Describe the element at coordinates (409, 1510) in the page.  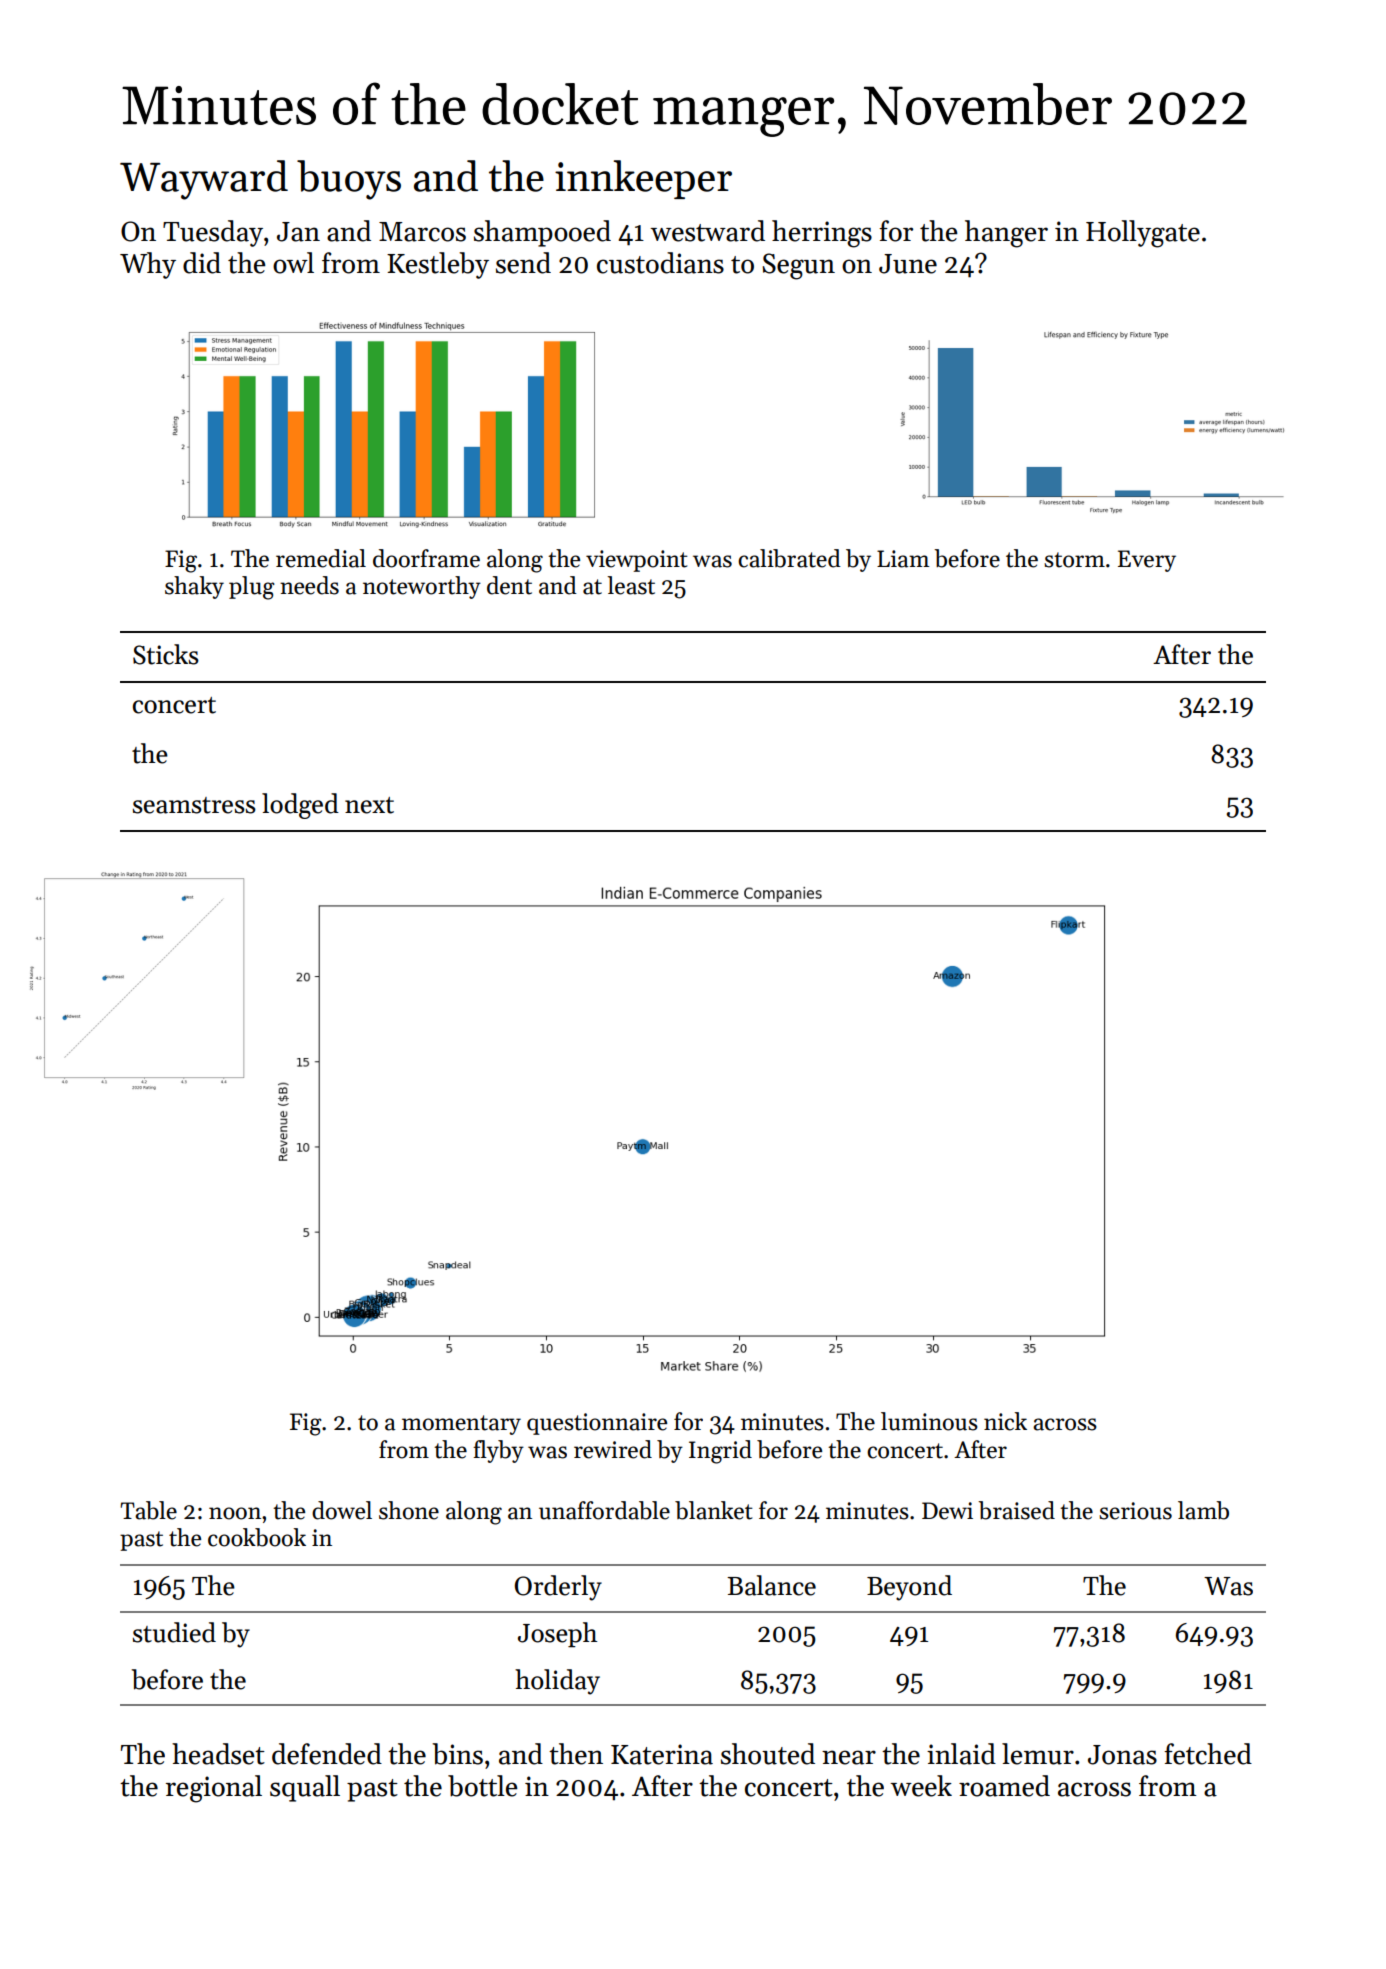
I see `shone` at that location.
